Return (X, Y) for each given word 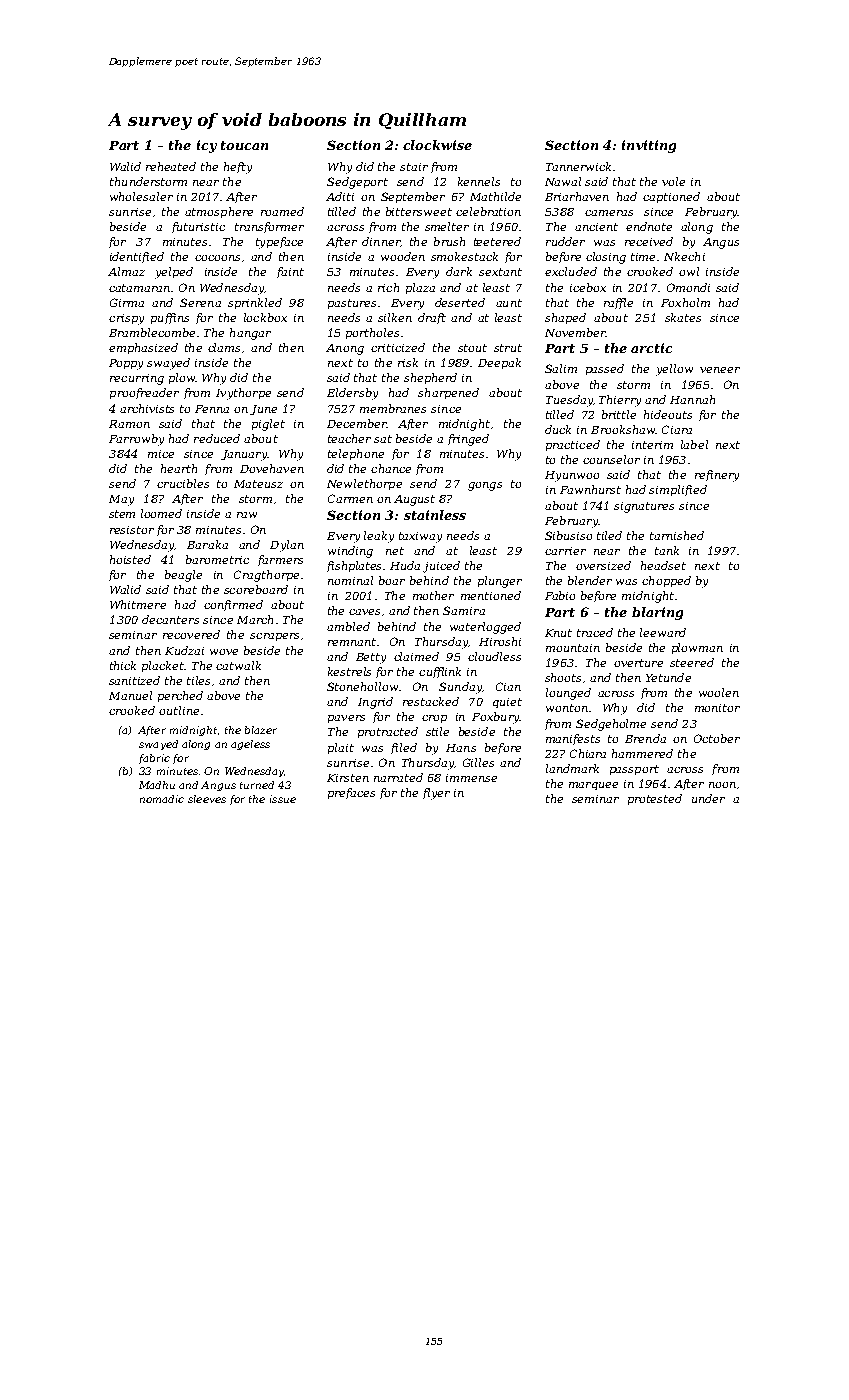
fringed (468, 440)
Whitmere (138, 604)
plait (341, 748)
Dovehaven (272, 468)
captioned (671, 197)
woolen (719, 692)
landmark (572, 768)
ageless (250, 745)
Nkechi (684, 256)
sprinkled (255, 303)
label (694, 444)
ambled (348, 626)
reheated (171, 166)
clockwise (437, 145)
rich (388, 287)
